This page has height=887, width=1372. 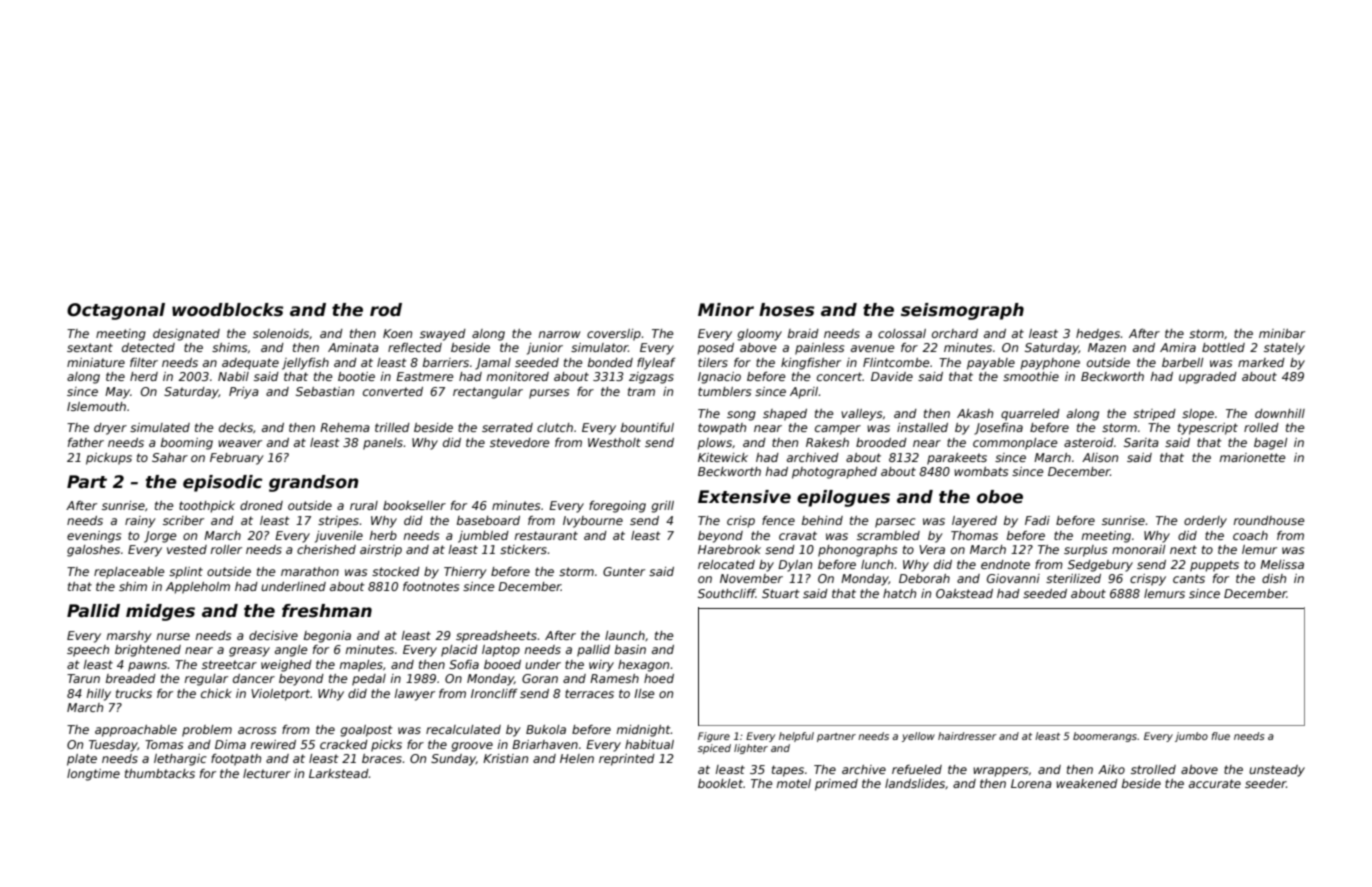 What do you see at coordinates (1191, 737) in the page?
I see `jumbo` at bounding box center [1191, 737].
